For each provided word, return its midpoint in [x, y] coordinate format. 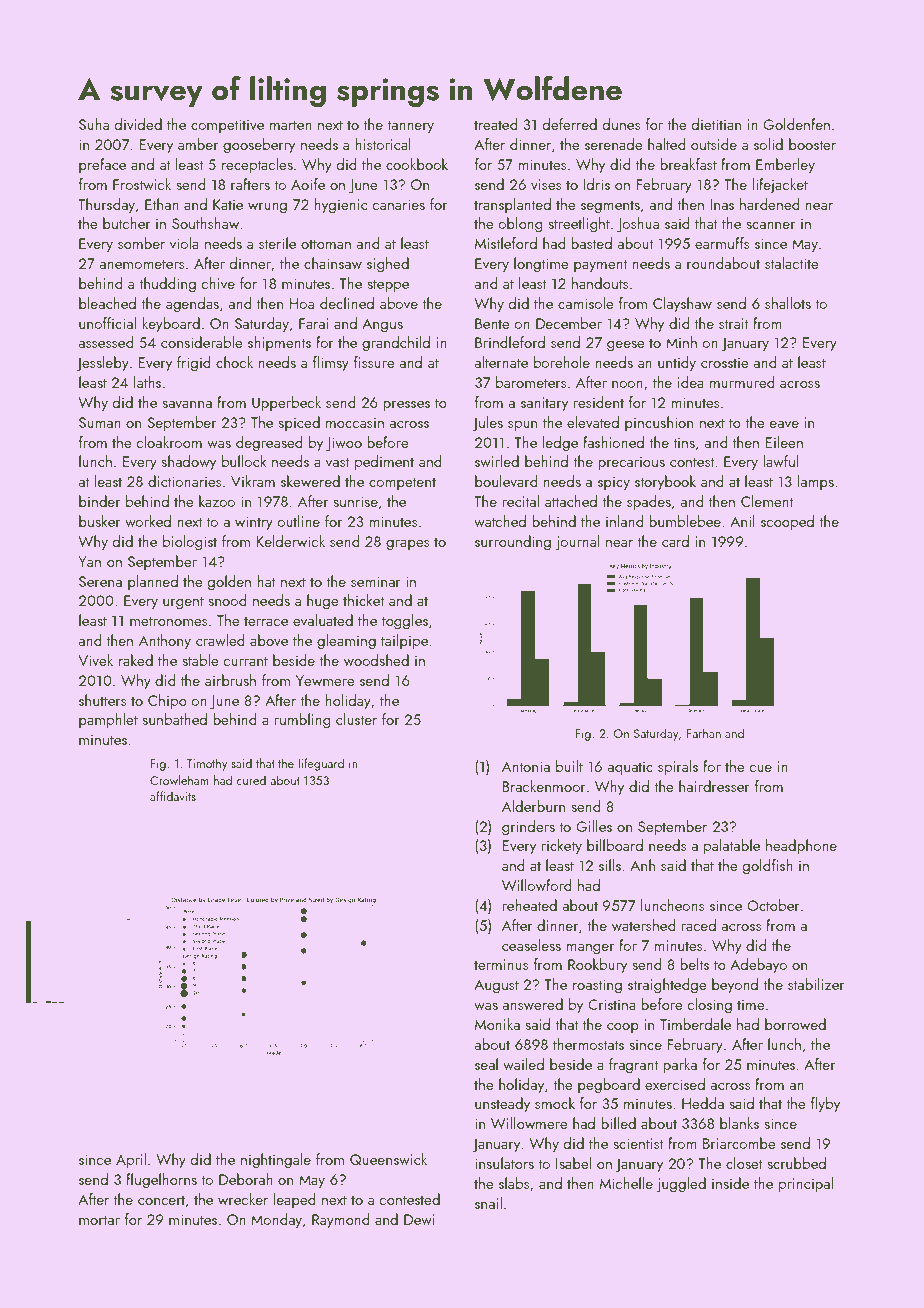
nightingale [276, 1161]
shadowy [188, 463]
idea [691, 382]
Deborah [246, 1179]
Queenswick [388, 1159]
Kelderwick [290, 541]
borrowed [795, 1024]
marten [291, 125]
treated [496, 124]
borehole [562, 362]
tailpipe [404, 641]
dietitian [716, 124]
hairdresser [714, 786]
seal [486, 1064]
